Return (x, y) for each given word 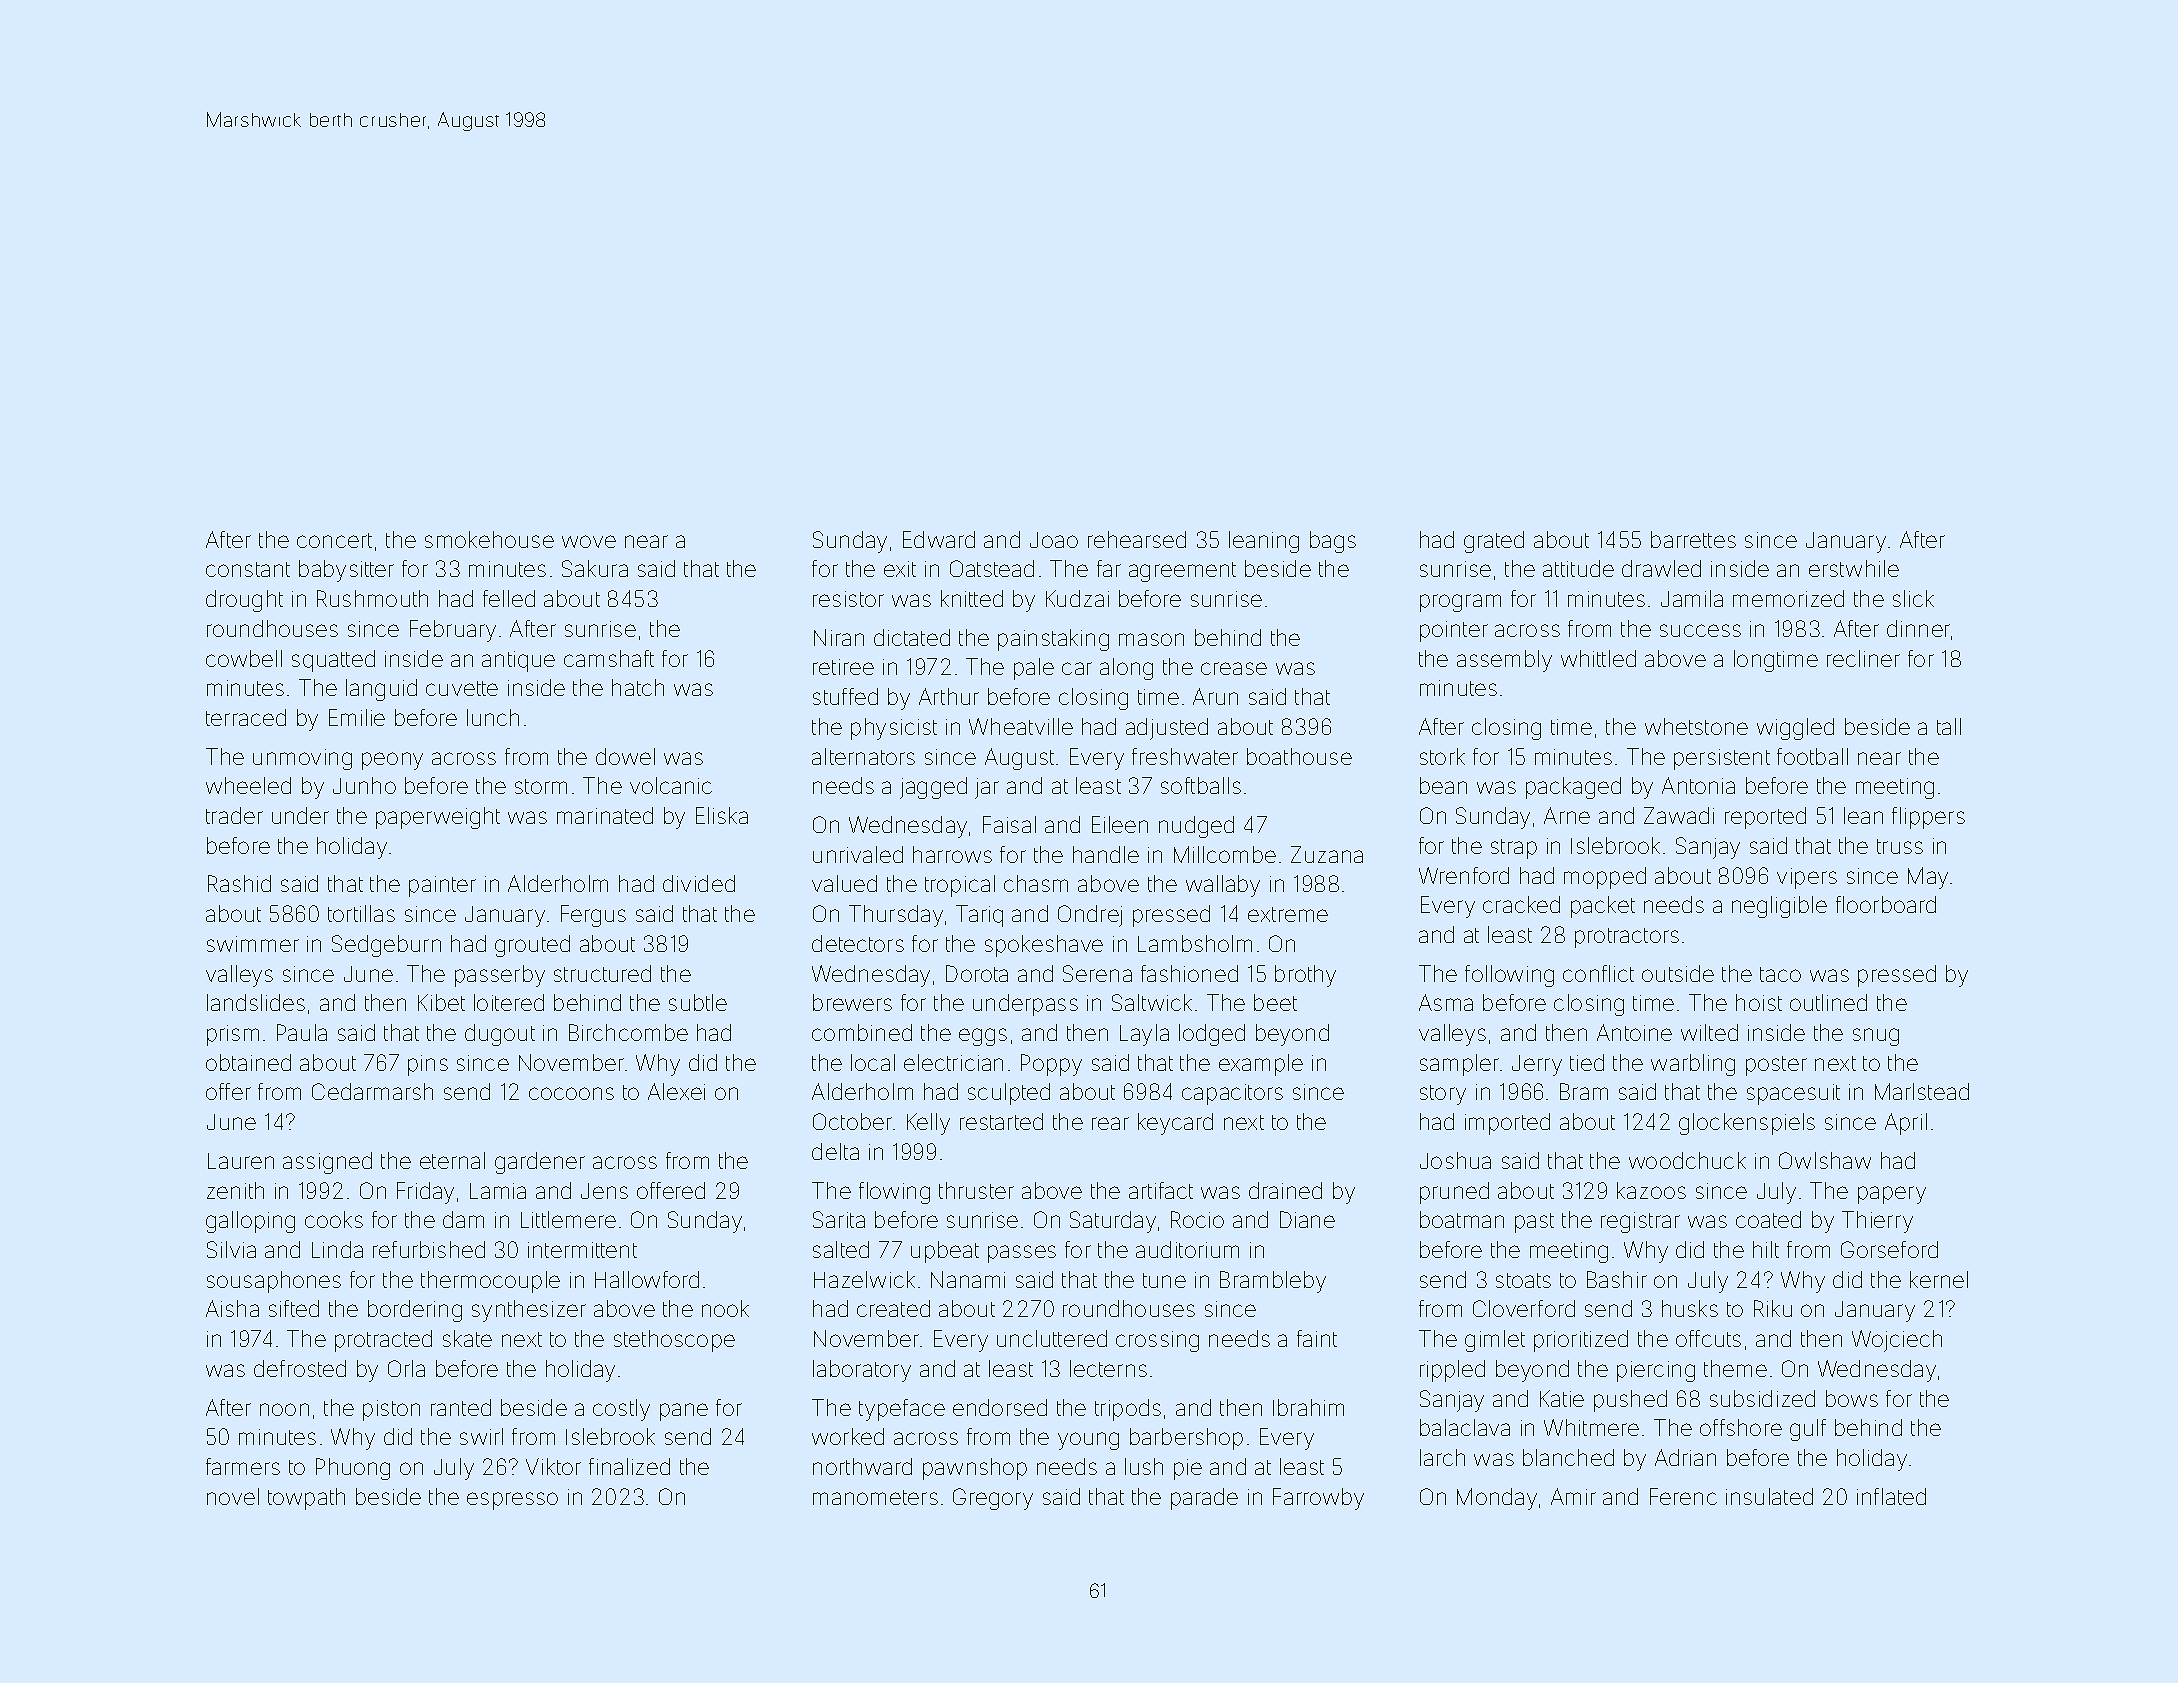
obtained (248, 1062)
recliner (1863, 658)
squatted (333, 661)
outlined (1828, 1002)
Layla (1144, 1035)
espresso (512, 1501)
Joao (1054, 540)
